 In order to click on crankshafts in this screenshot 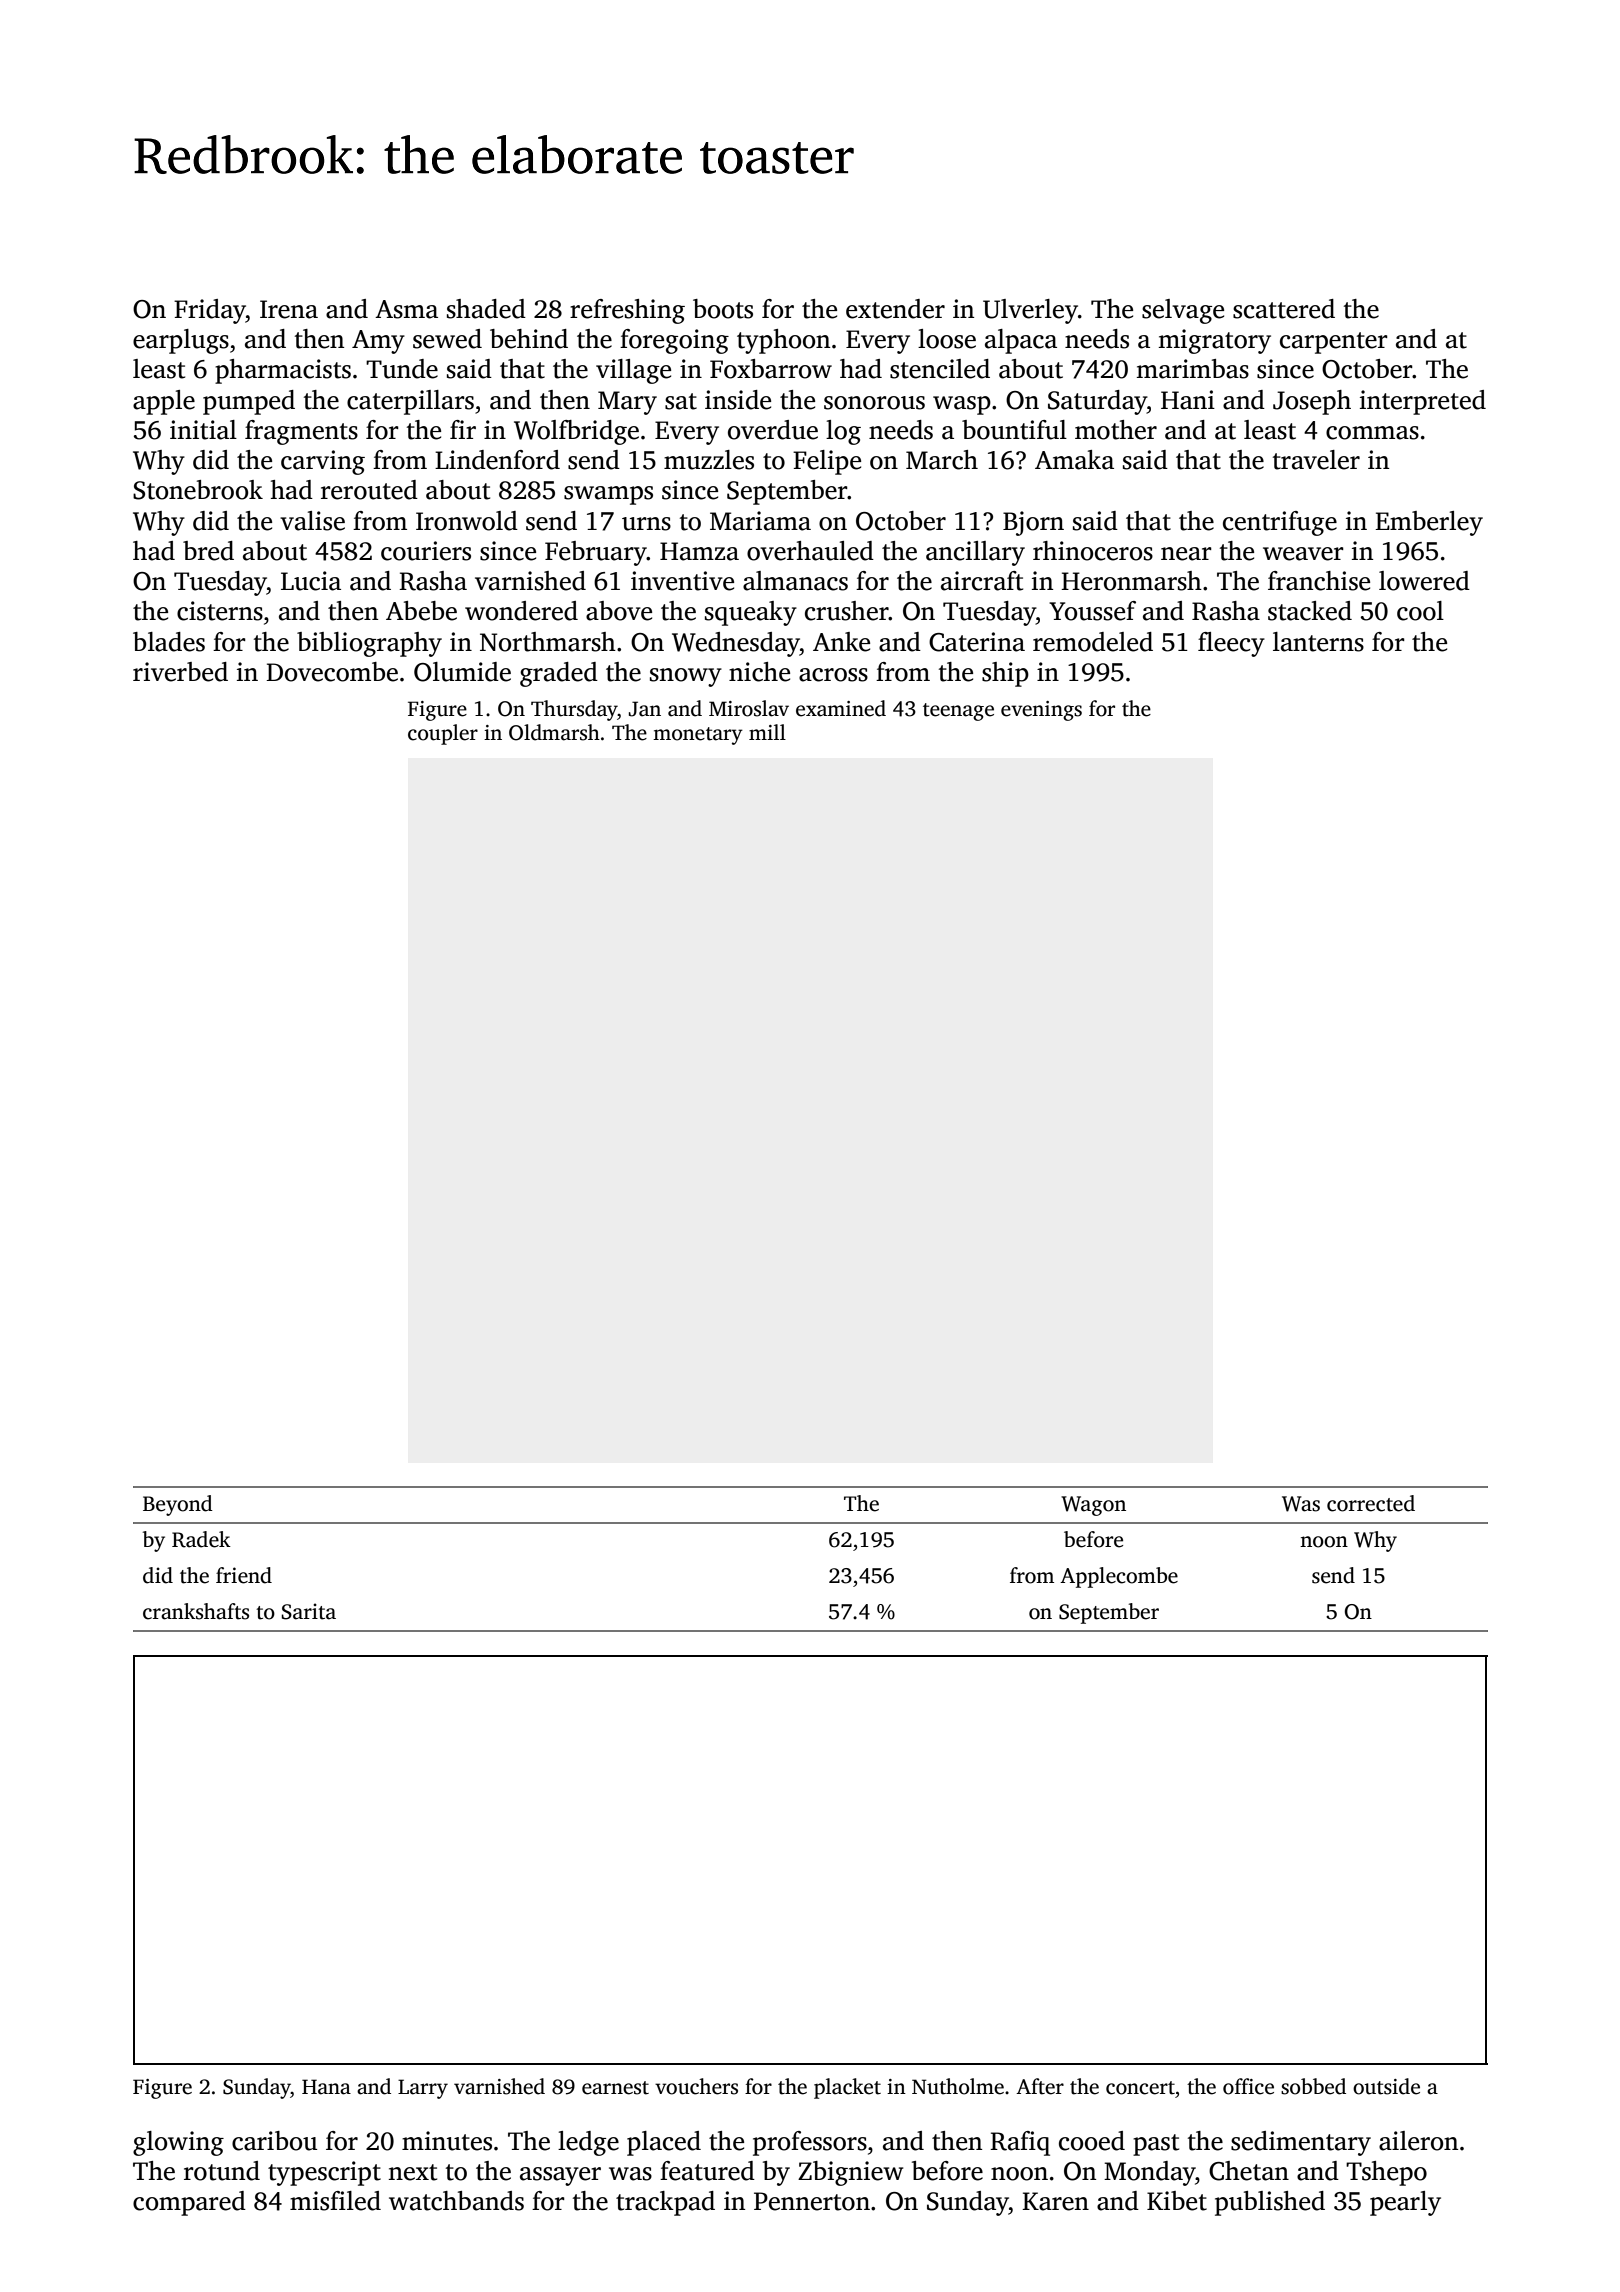, I will do `click(196, 1611)`.
